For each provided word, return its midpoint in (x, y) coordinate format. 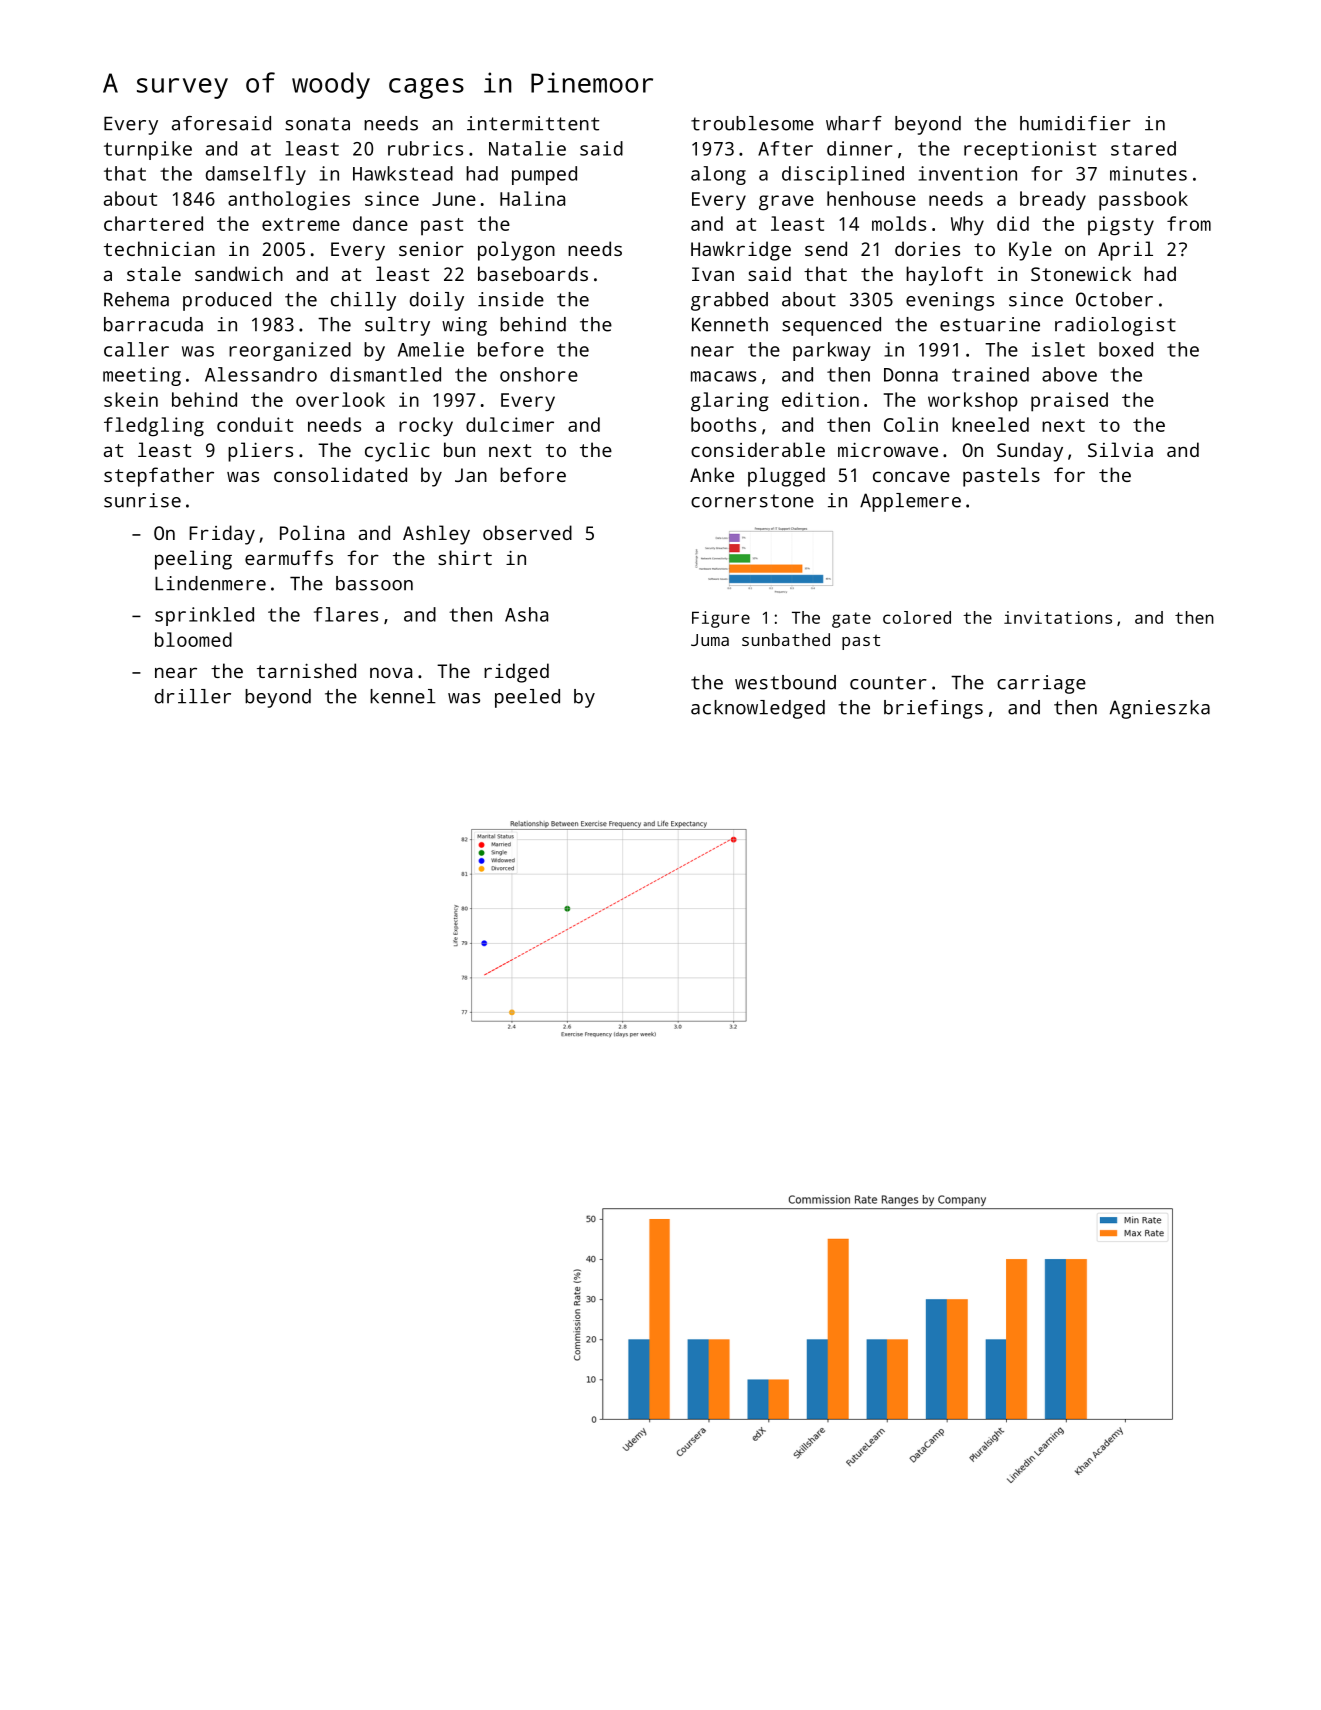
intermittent (533, 123)
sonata (317, 124)
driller (193, 696)
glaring (730, 402)
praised (1069, 402)
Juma (710, 640)
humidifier (1075, 123)
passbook (1143, 201)
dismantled (385, 374)
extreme (301, 224)
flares (346, 614)
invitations (1058, 617)
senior (431, 249)
